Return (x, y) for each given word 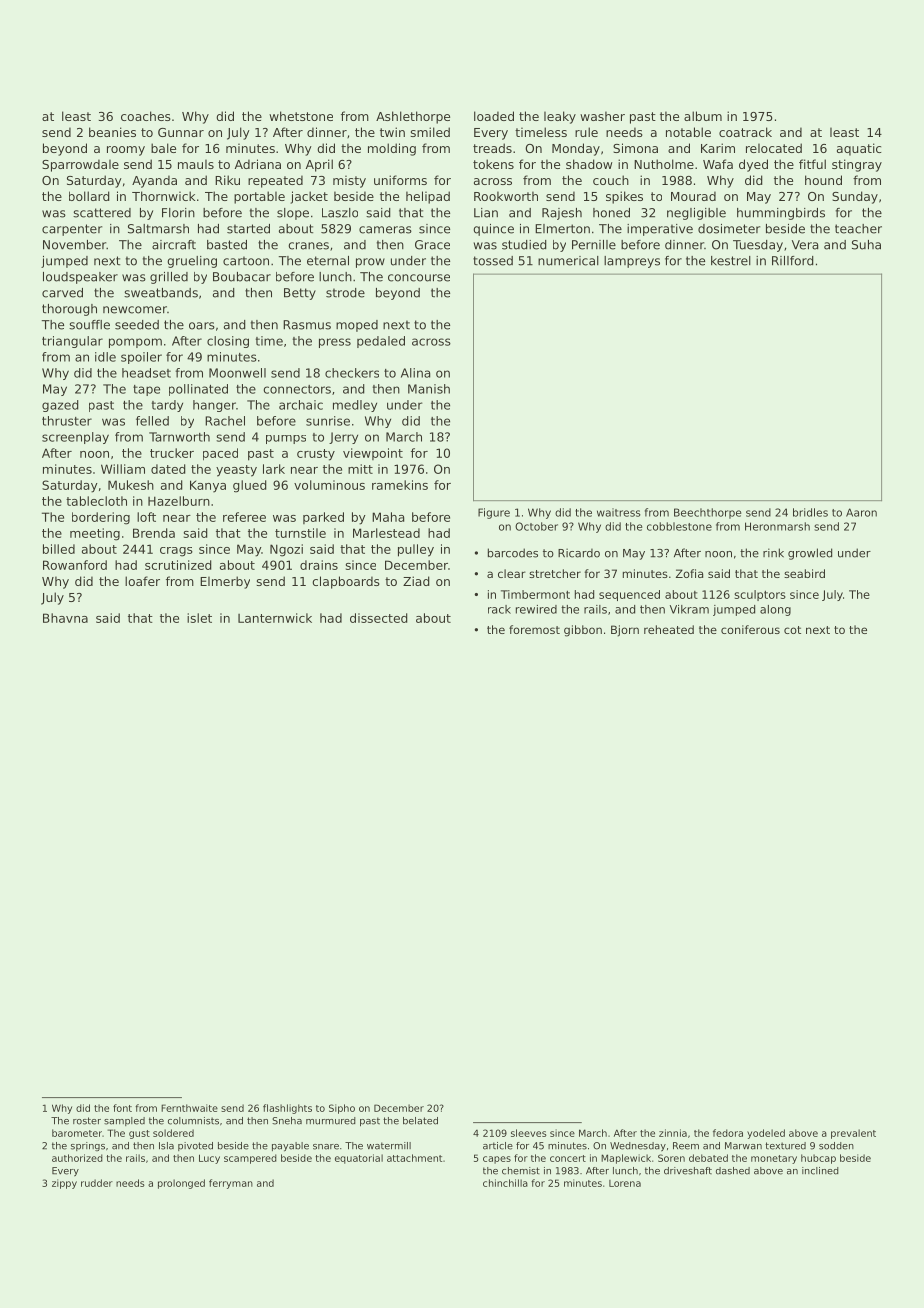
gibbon (583, 631)
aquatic (859, 149)
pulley (416, 550)
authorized (77, 1158)
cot (792, 630)
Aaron (861, 512)
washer (602, 116)
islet (199, 618)
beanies (112, 132)
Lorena (625, 1183)
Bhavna (65, 618)
